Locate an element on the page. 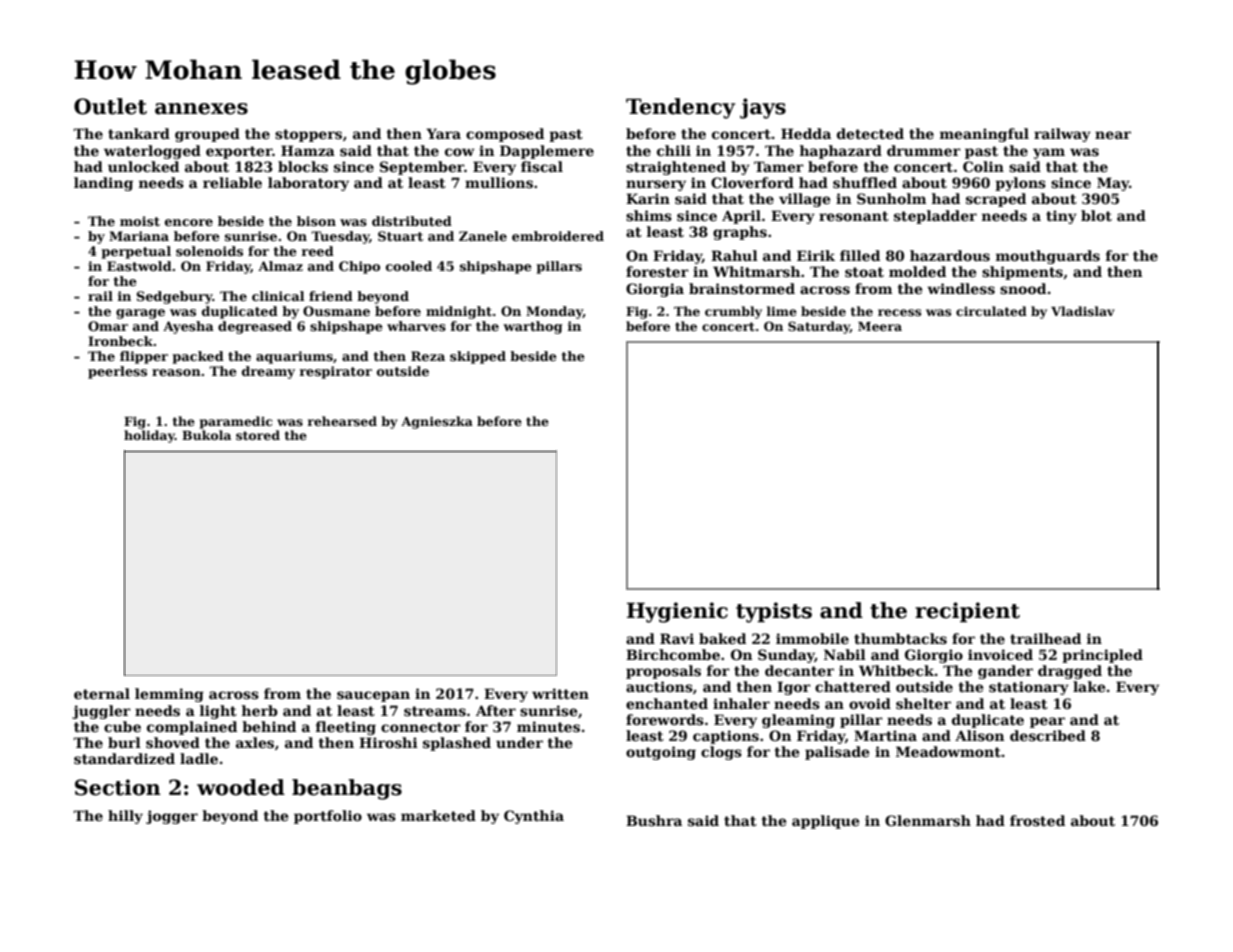 The width and height of the document is (1233, 952). warthog is located at coordinates (533, 327).
